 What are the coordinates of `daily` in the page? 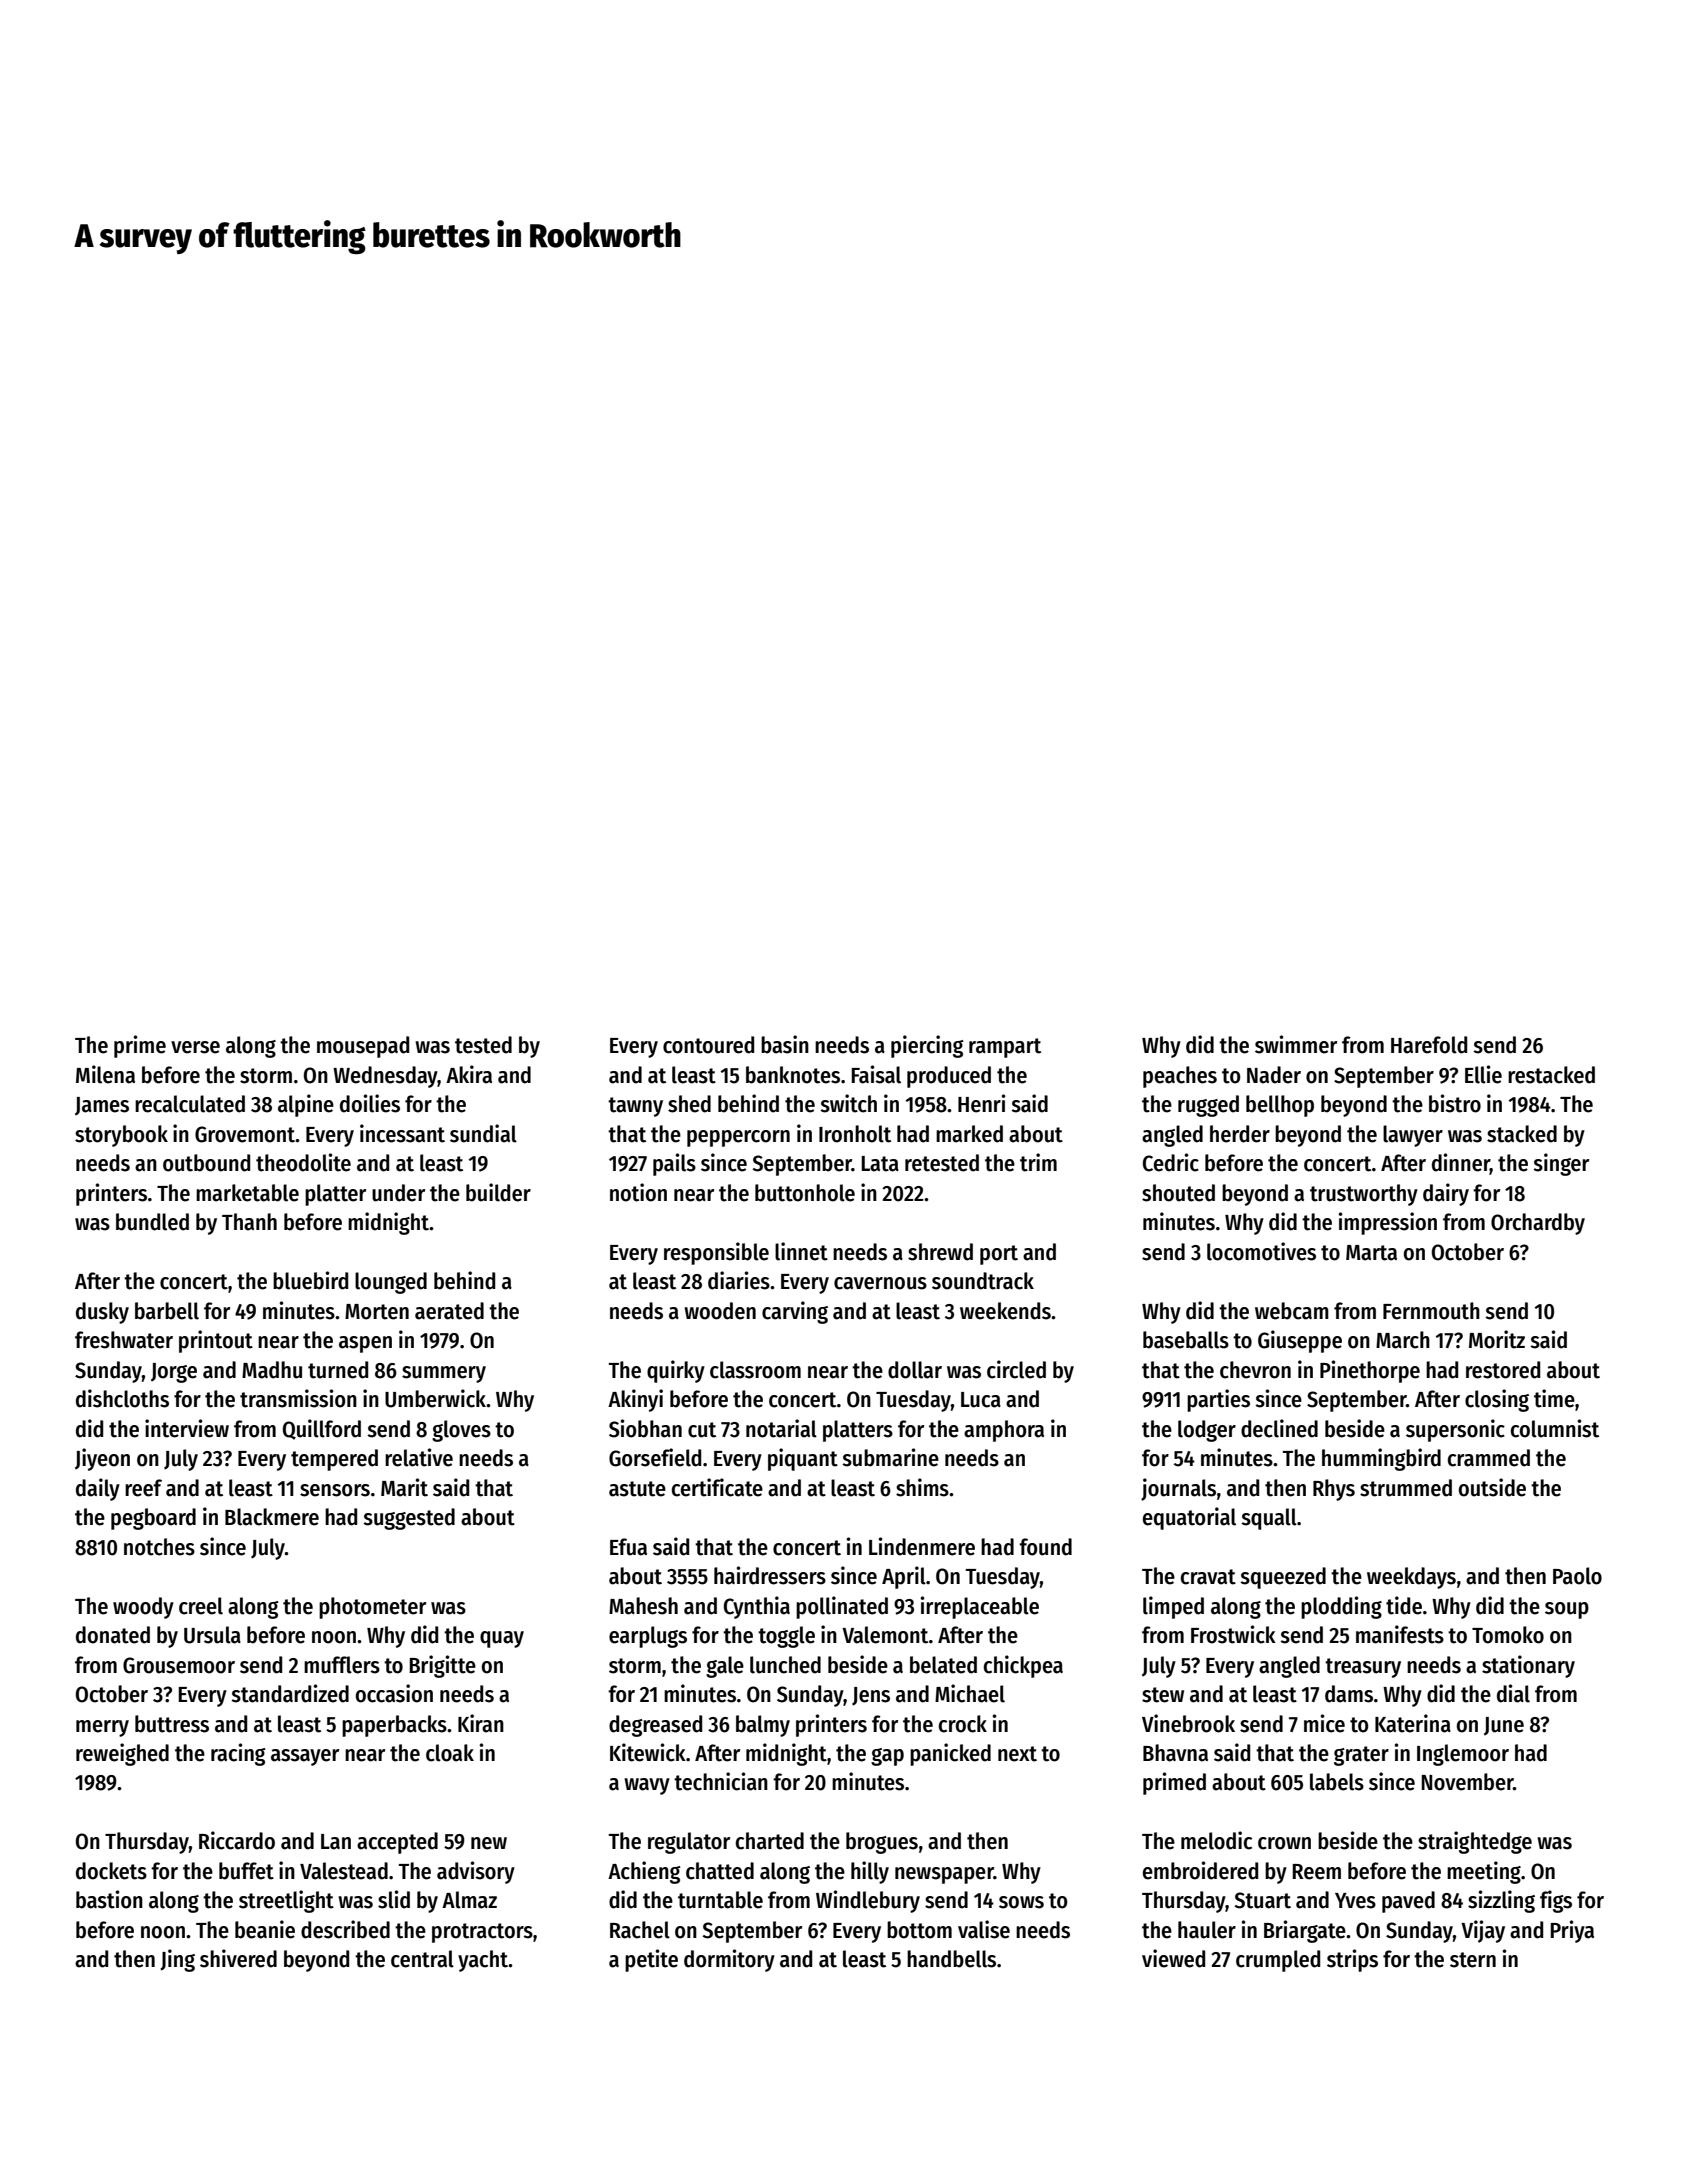 It's located at (98, 1489).
